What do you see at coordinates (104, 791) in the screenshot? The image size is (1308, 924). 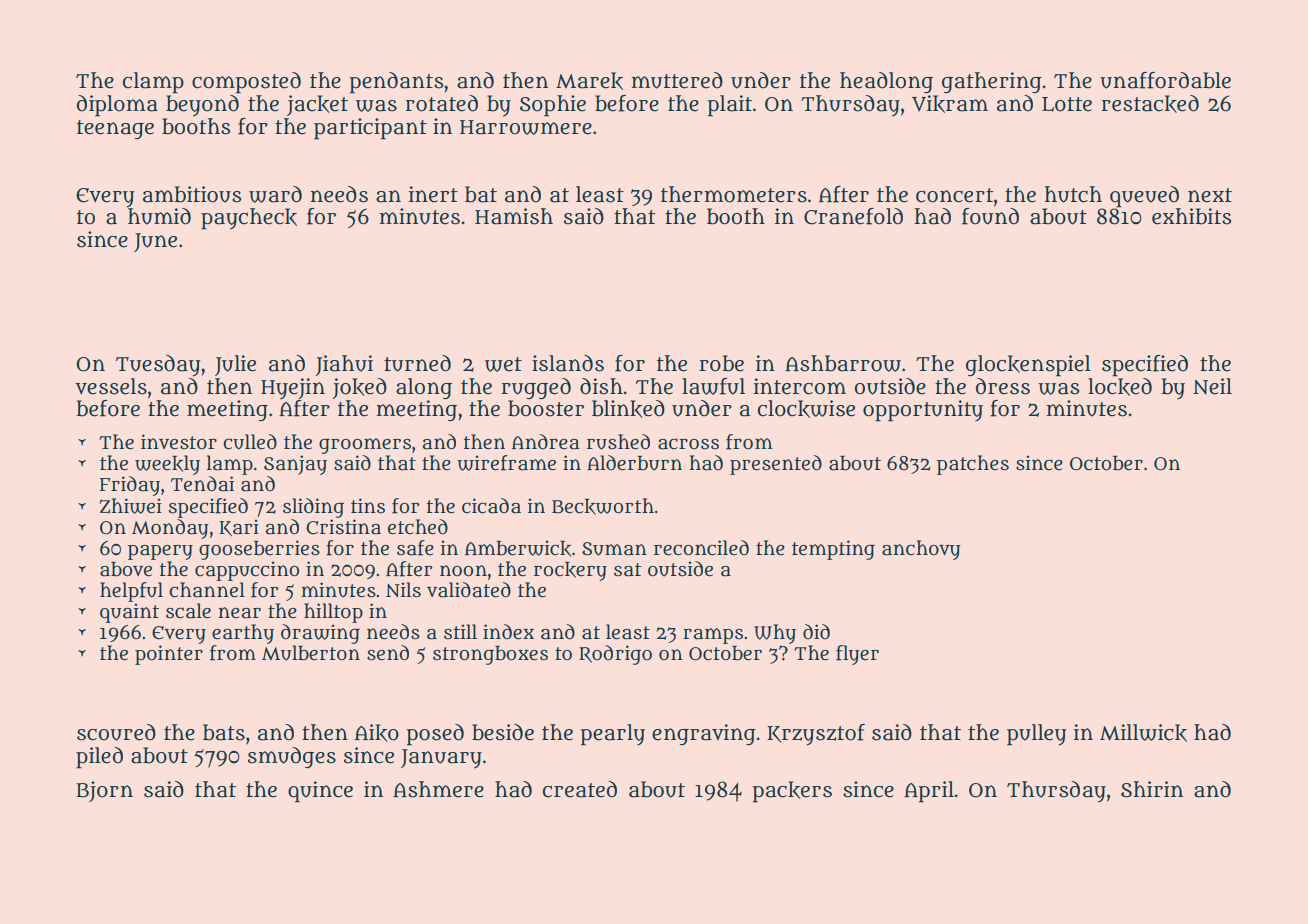 I see `Bjorn` at bounding box center [104, 791].
